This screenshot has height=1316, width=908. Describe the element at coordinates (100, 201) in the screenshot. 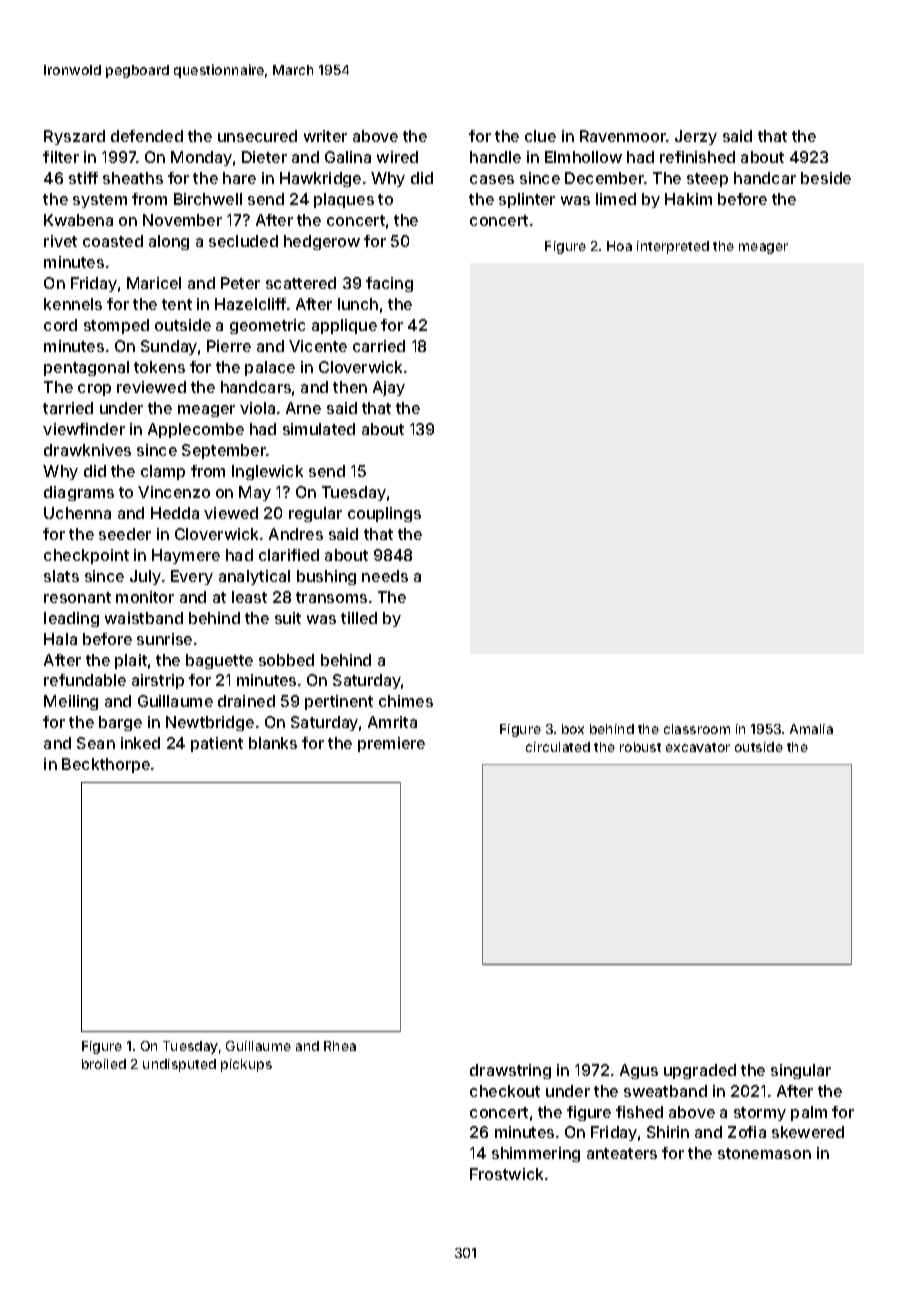

I see `system` at that location.
